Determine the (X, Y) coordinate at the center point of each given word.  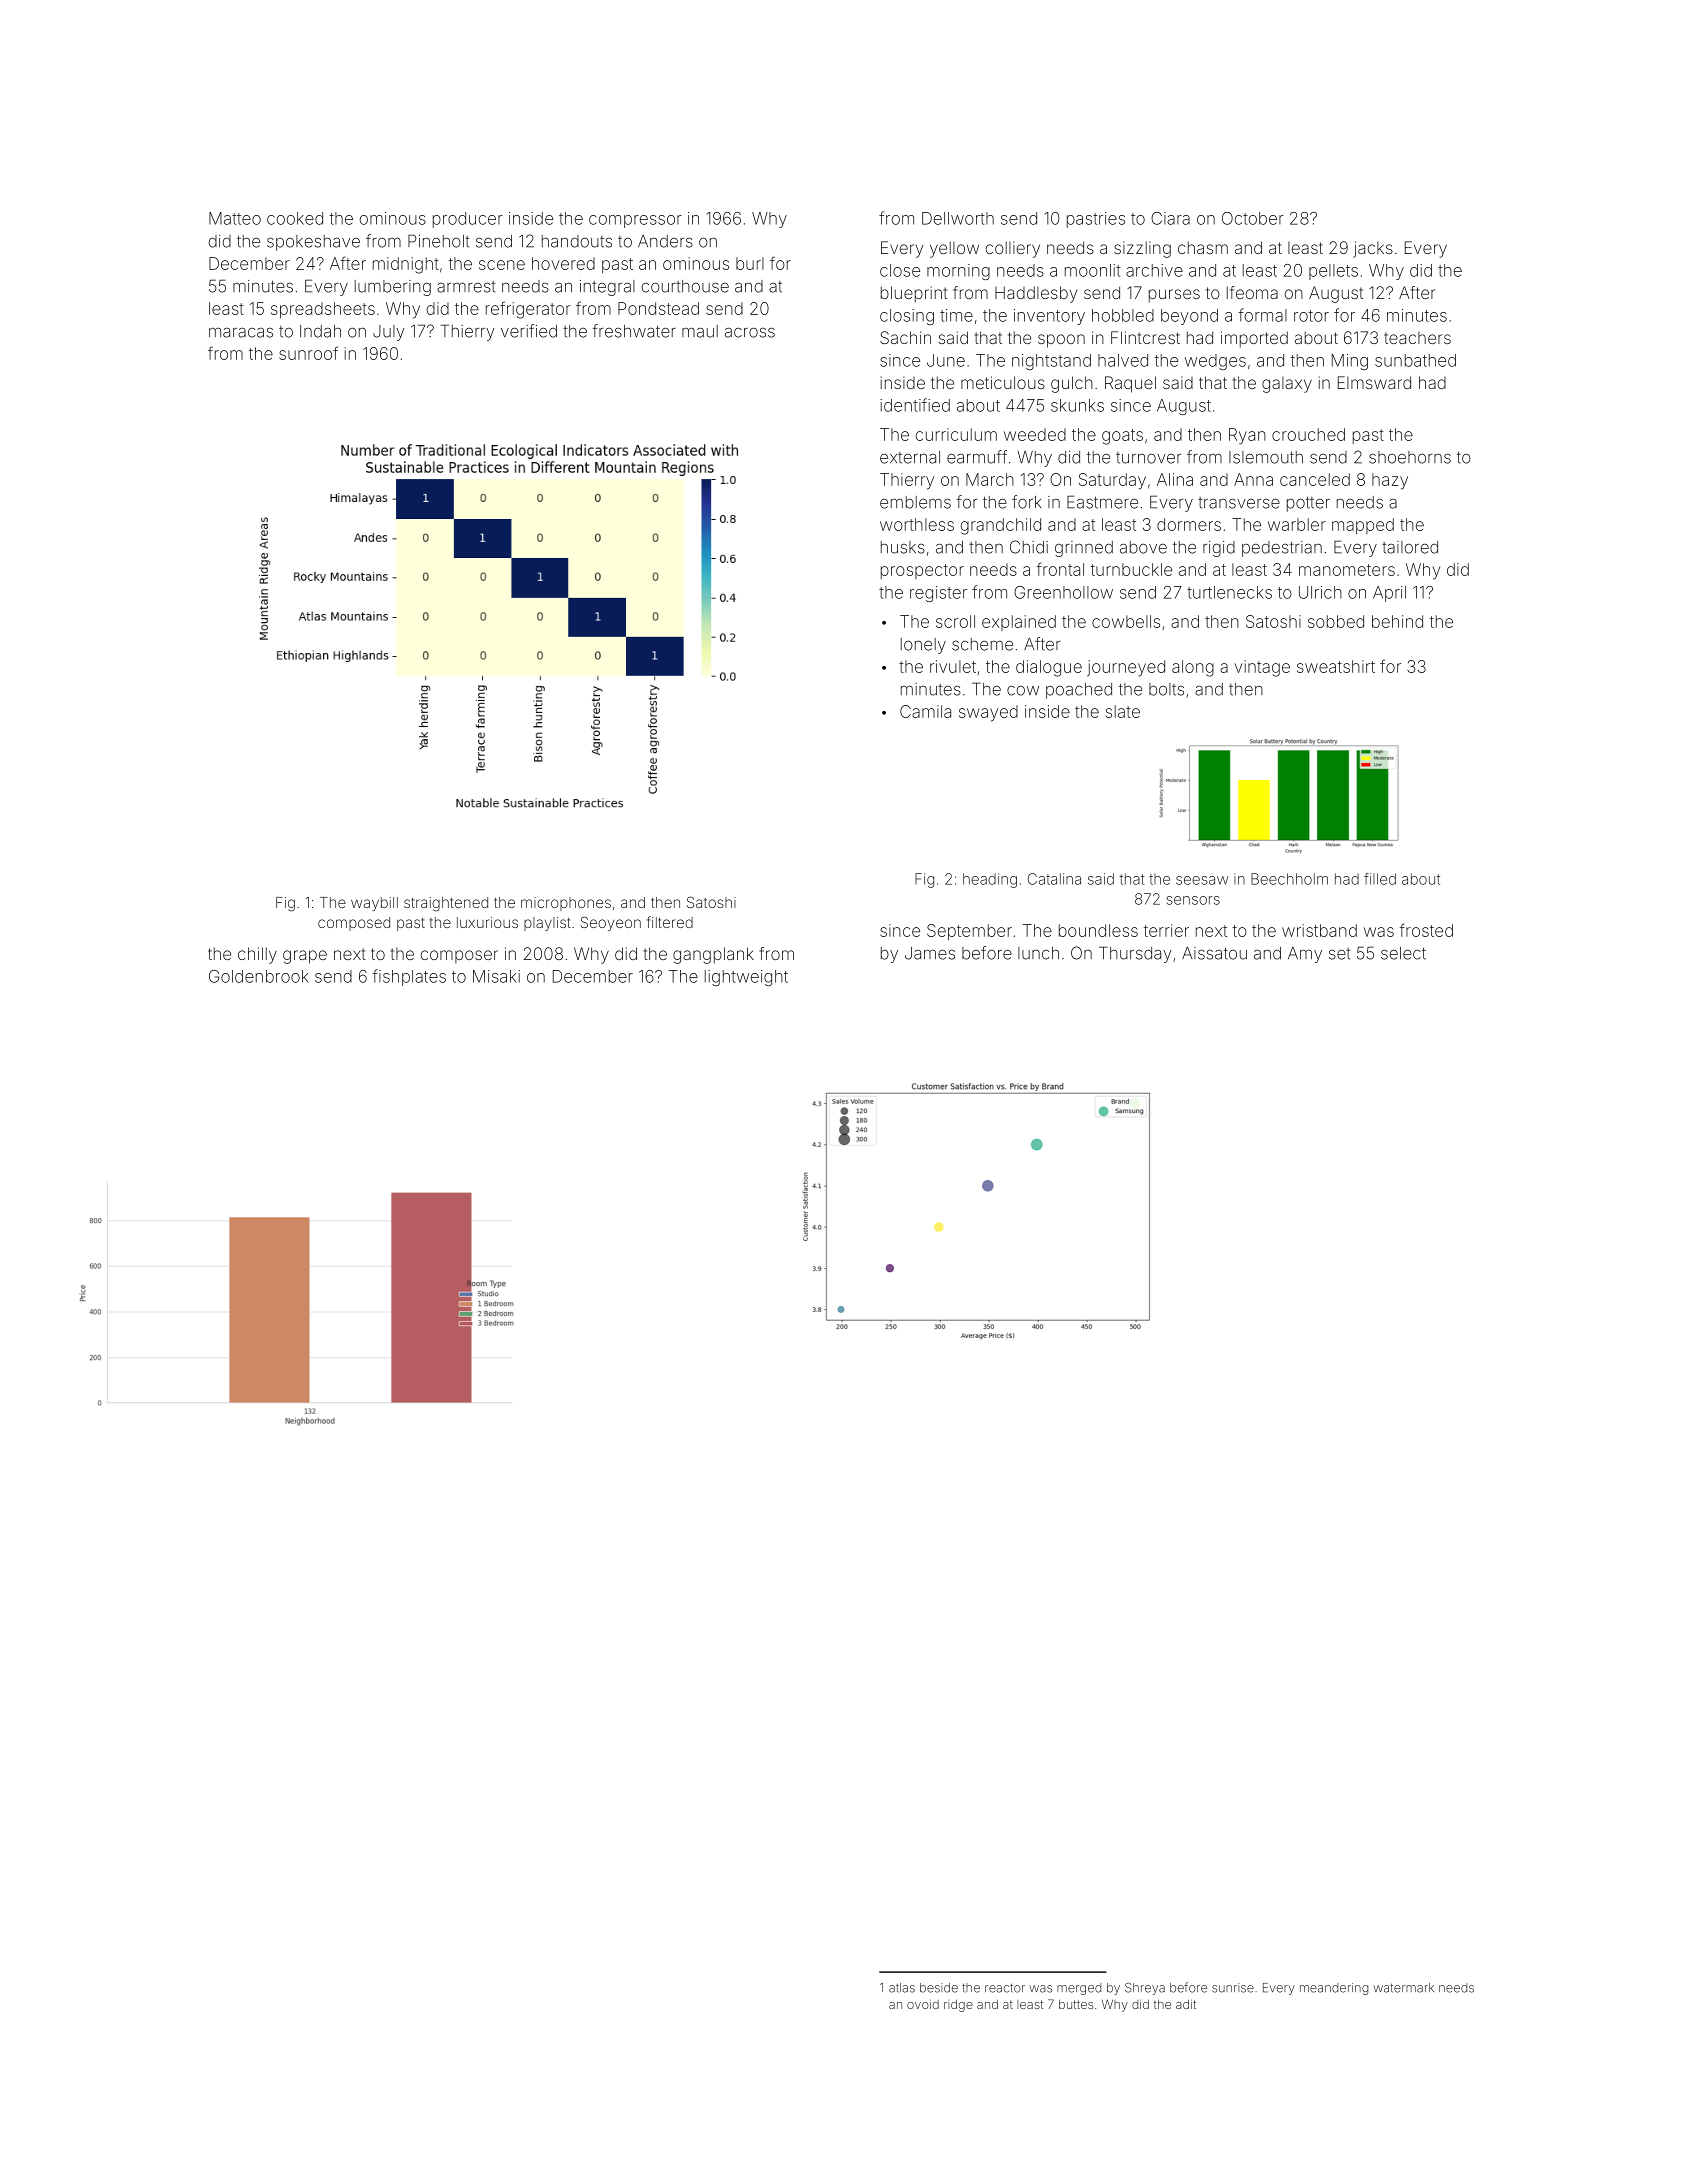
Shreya (1145, 1989)
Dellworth (958, 218)
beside (939, 1988)
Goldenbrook (259, 976)
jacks (1373, 249)
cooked (295, 218)
